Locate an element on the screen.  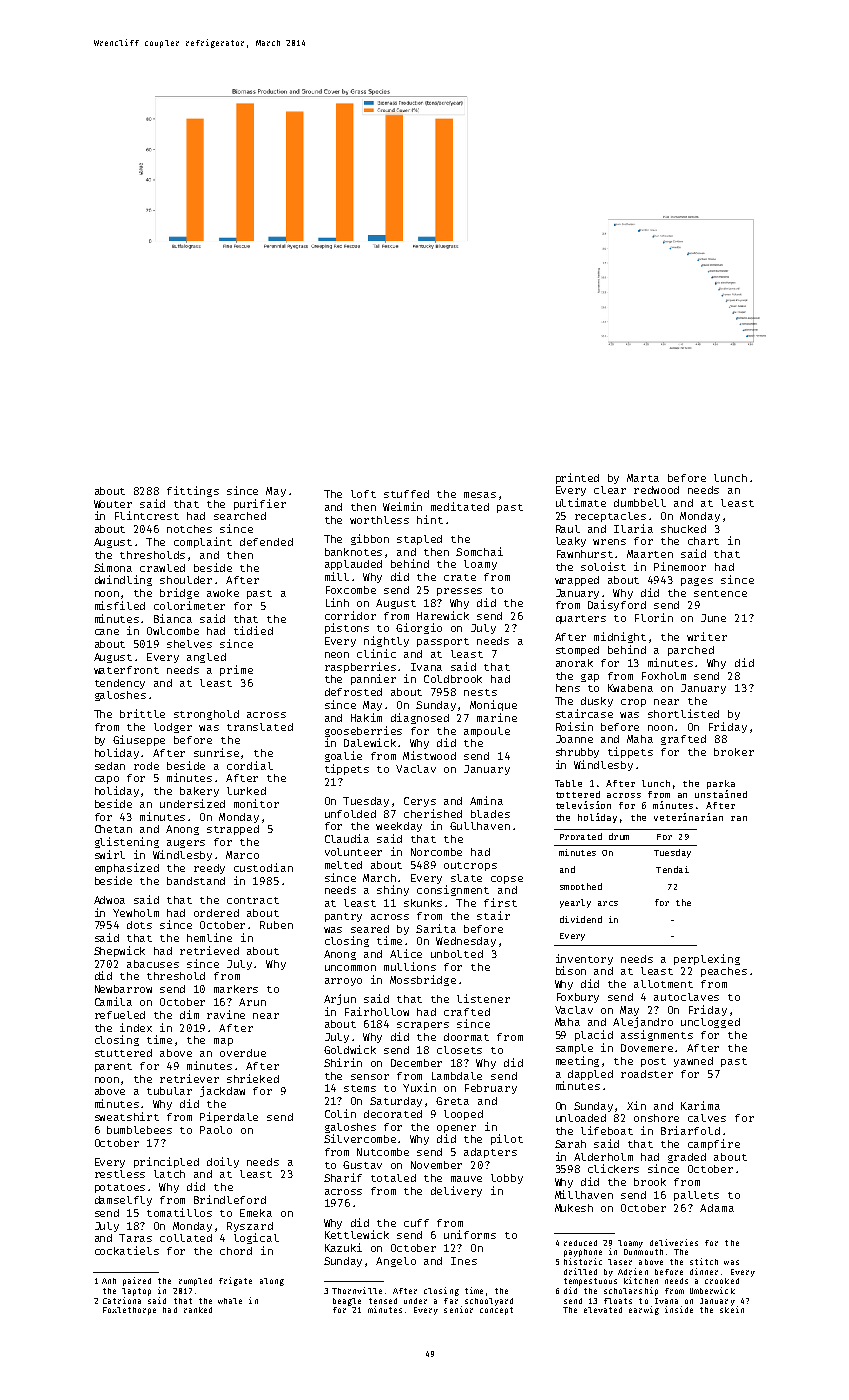
Ryszard is located at coordinates (250, 1227).
